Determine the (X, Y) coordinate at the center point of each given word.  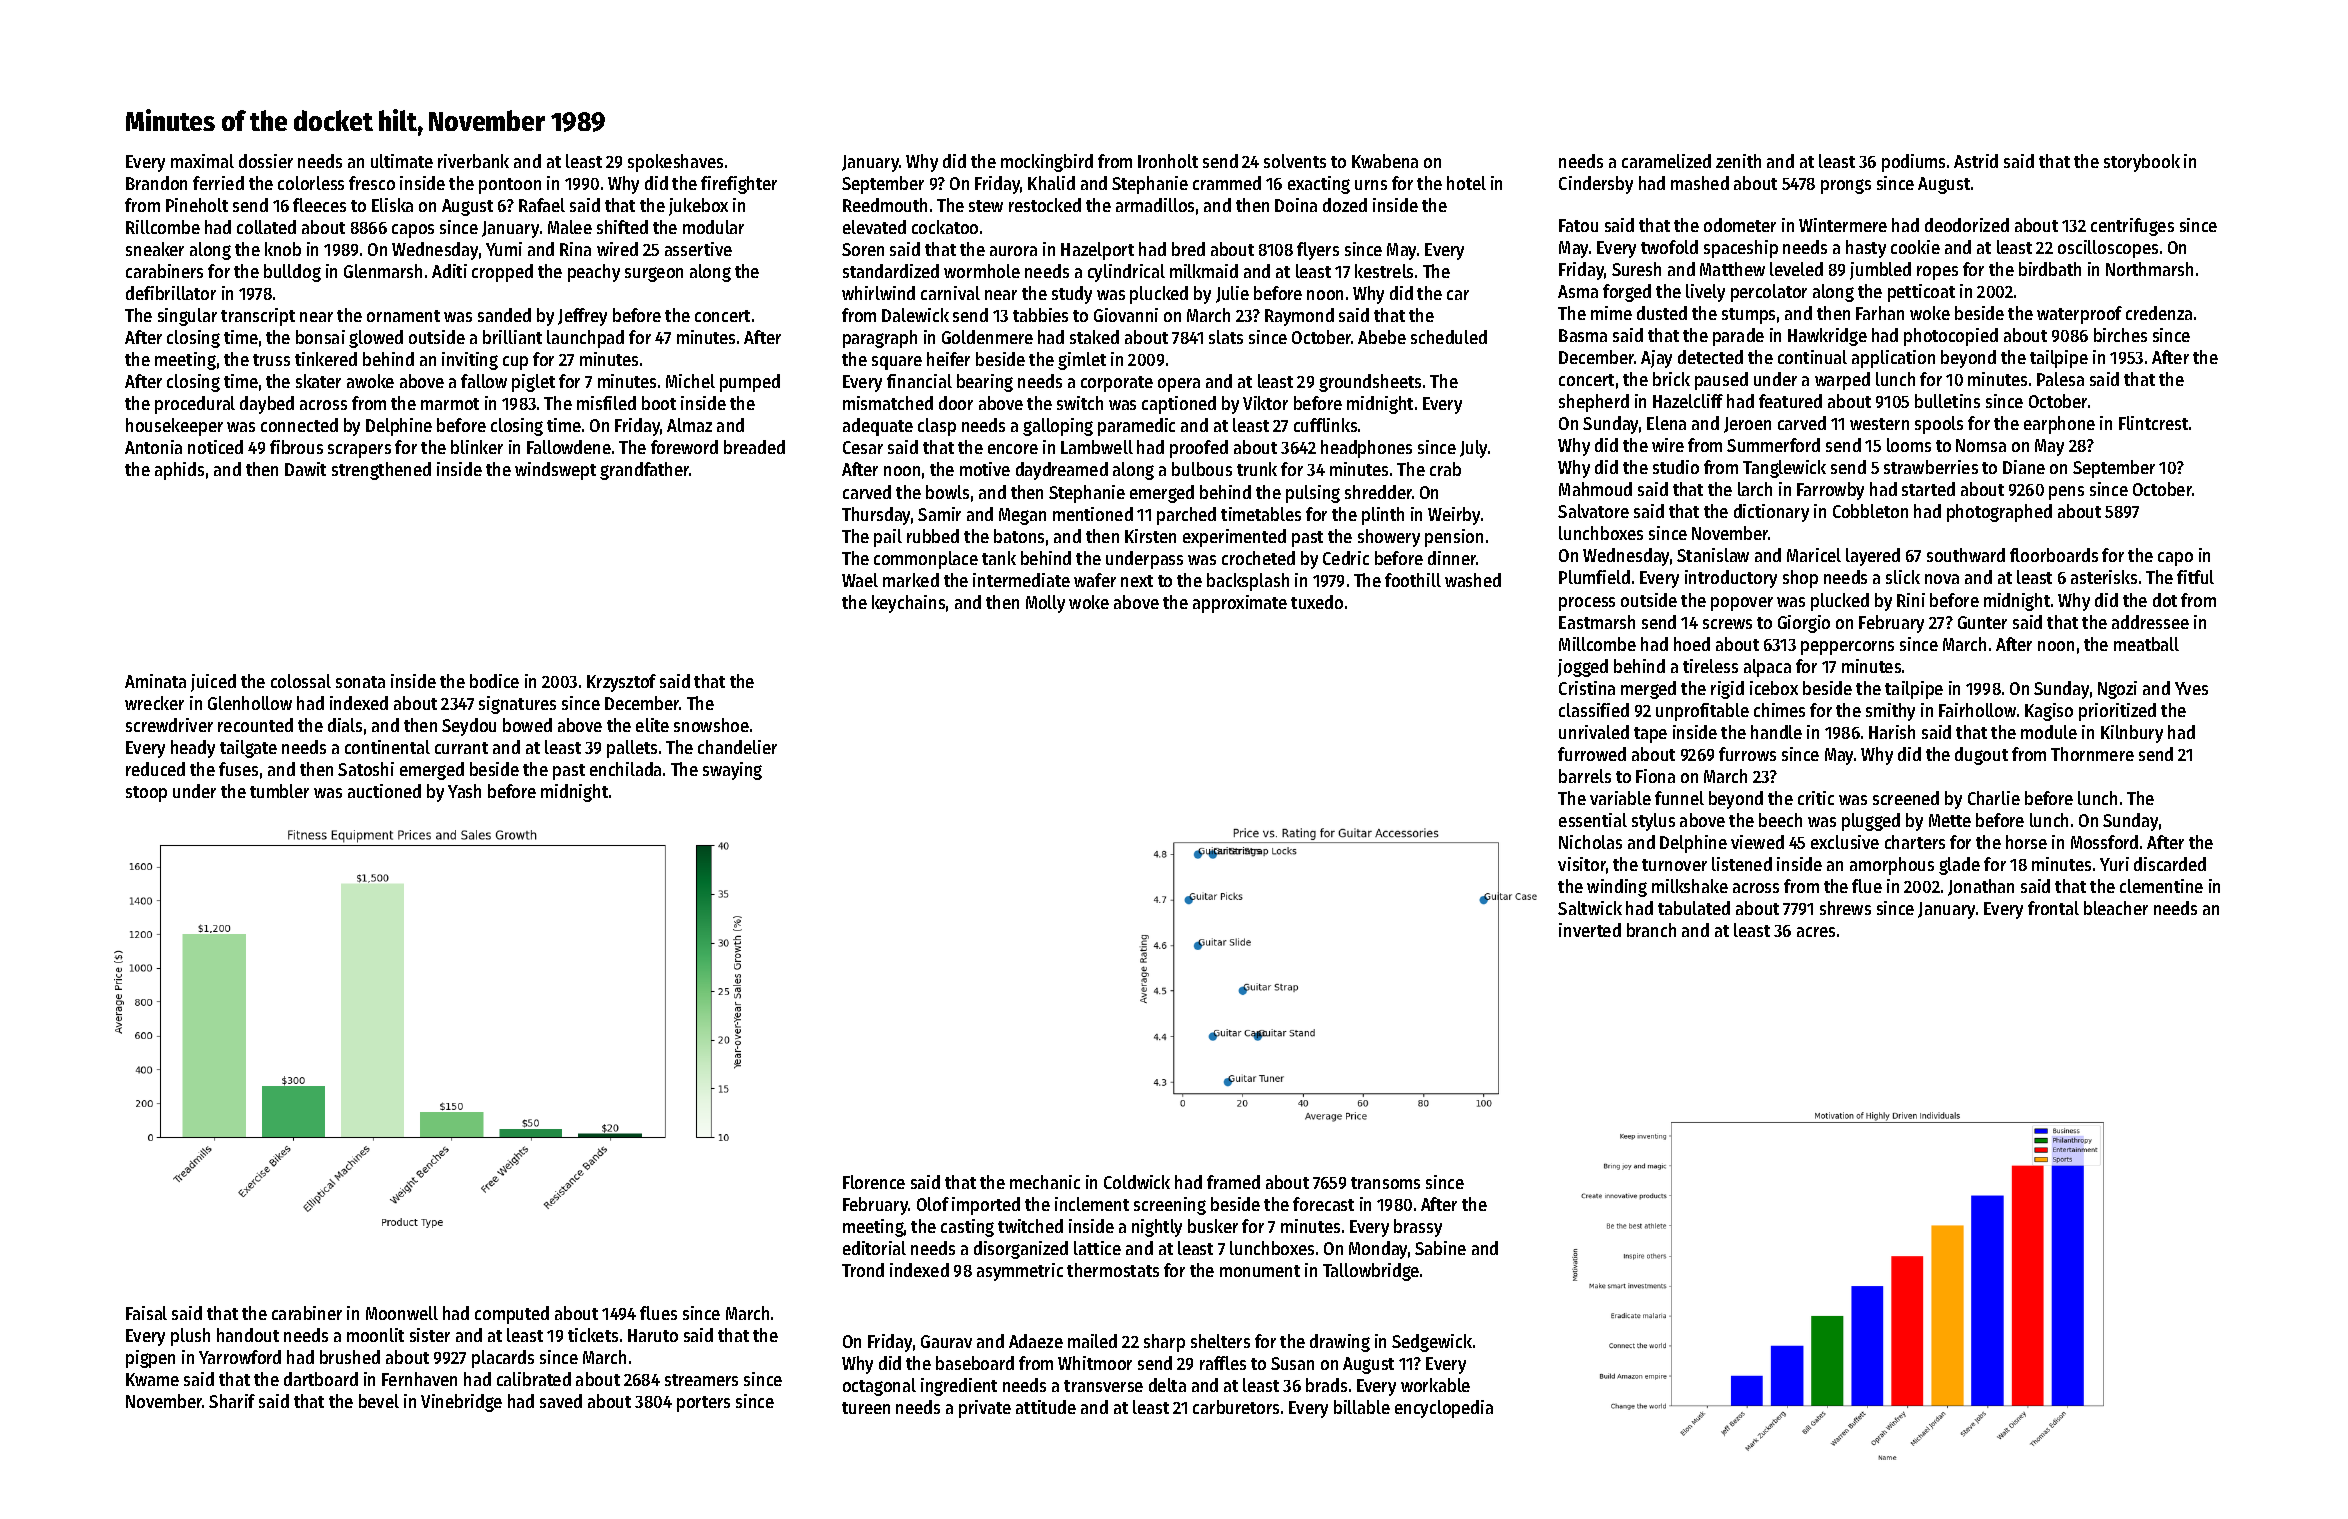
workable (1435, 1385)
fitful (2195, 577)
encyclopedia (1444, 1409)
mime (1611, 313)
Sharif (232, 1401)
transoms (1385, 1183)
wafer (1095, 580)
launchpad (585, 339)
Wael (860, 580)
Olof (933, 1204)
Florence (874, 1182)
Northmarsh (2149, 269)
